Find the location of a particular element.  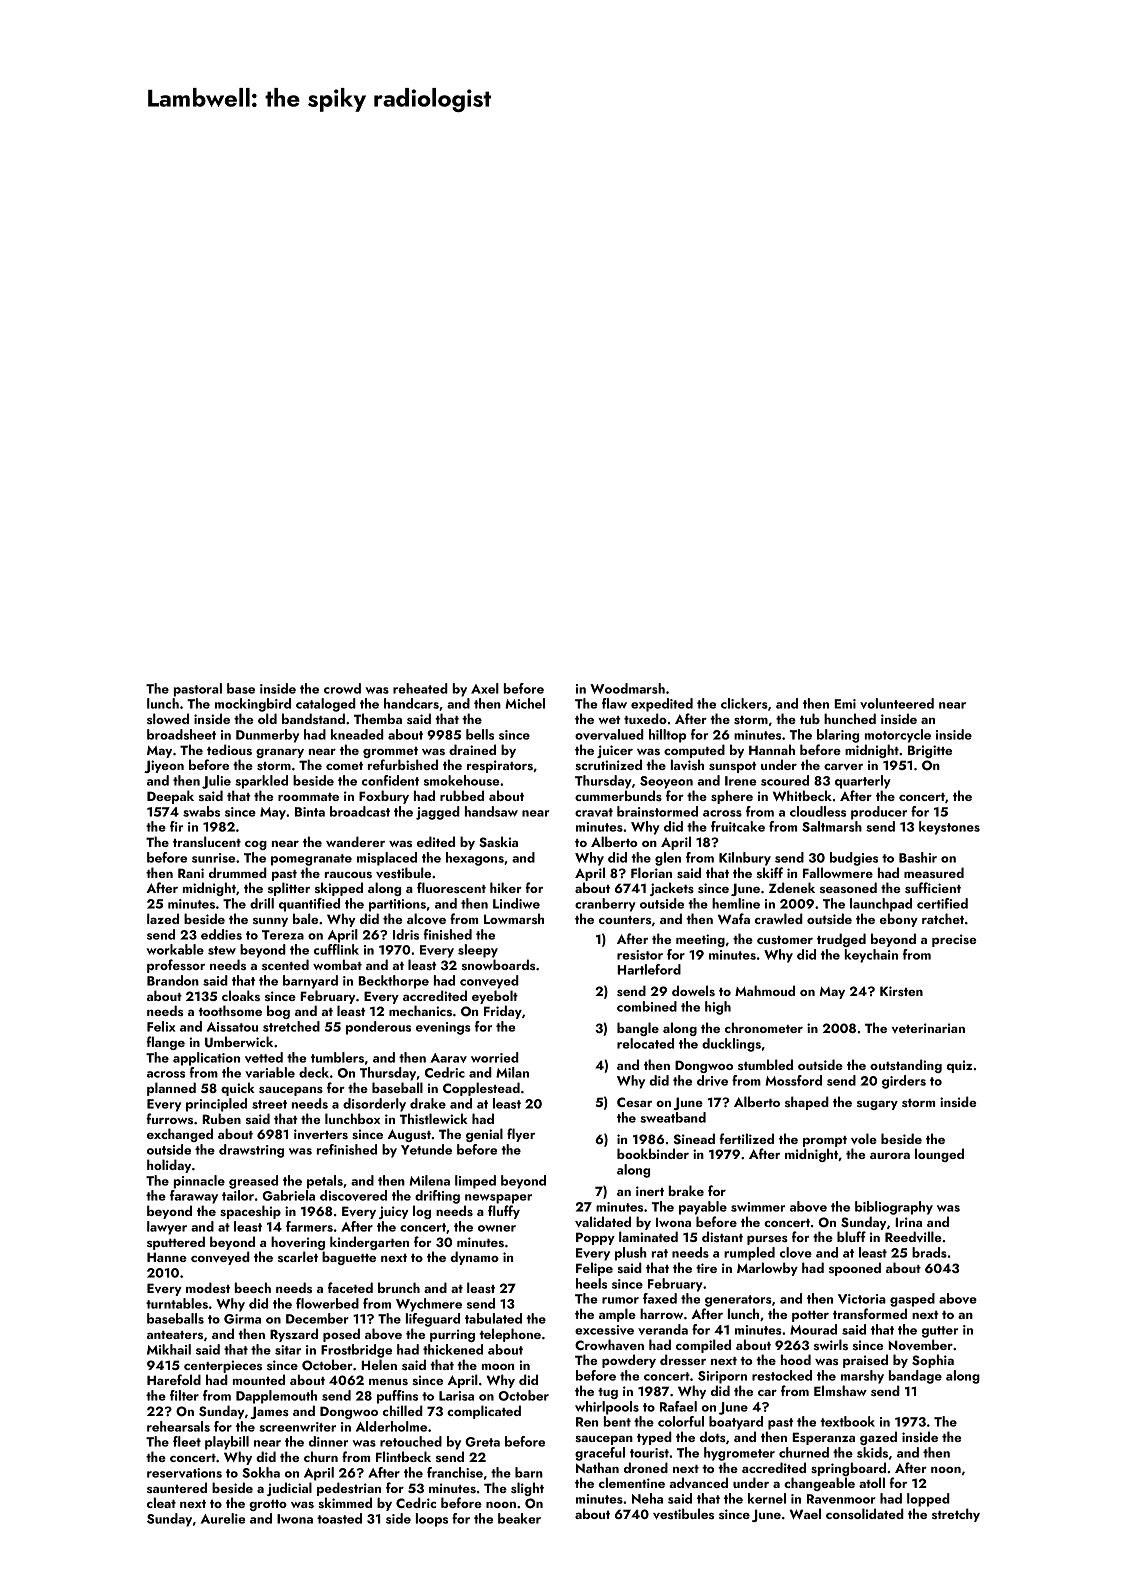

quiz is located at coordinates (959, 1066).
